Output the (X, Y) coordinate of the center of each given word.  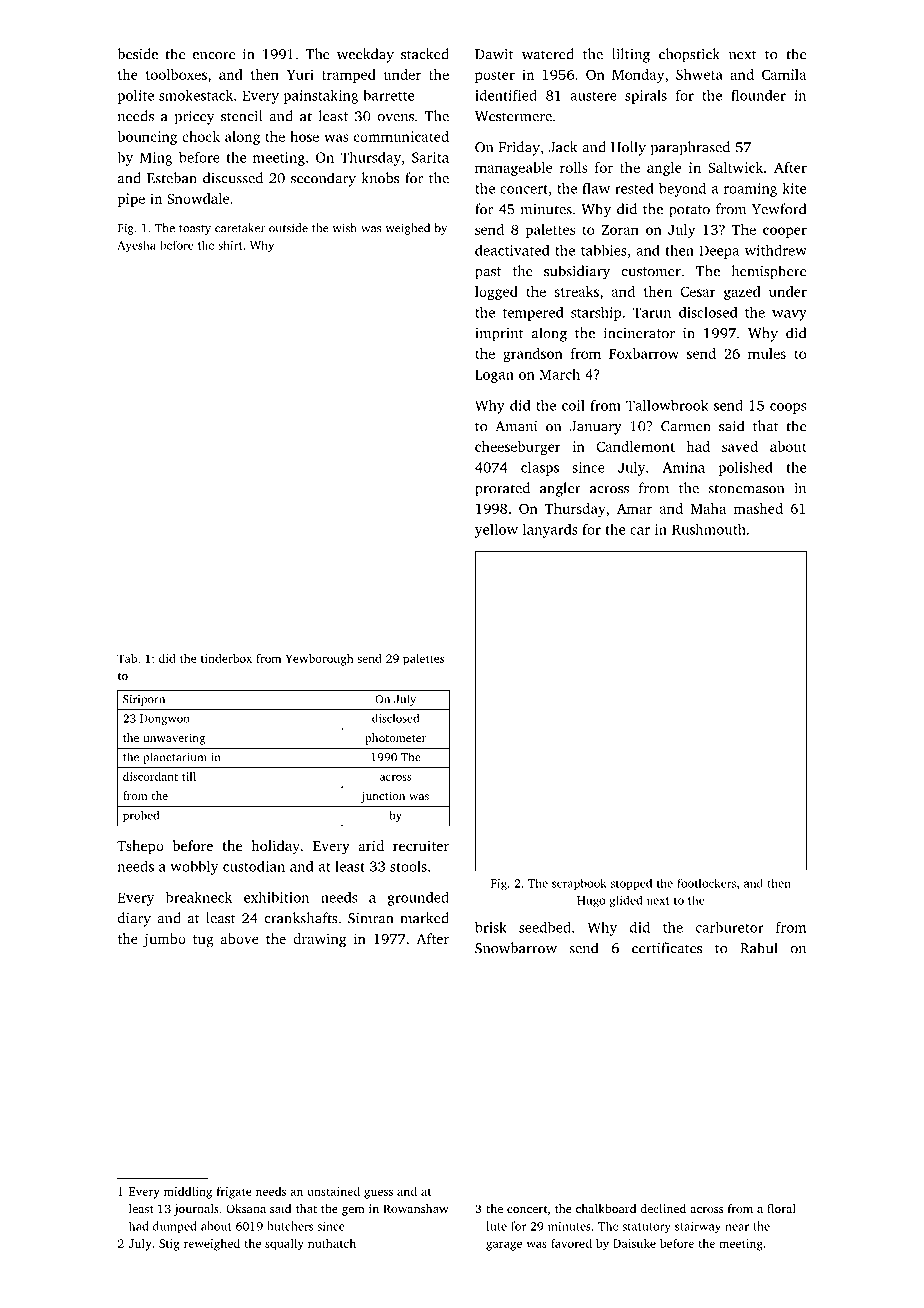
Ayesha (136, 246)
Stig (169, 1245)
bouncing (147, 138)
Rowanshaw (416, 1208)
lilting (631, 55)
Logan (494, 376)
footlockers (706, 883)
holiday (275, 847)
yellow (496, 530)
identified (506, 95)
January (596, 428)
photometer (395, 739)
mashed (758, 508)
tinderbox (226, 658)
